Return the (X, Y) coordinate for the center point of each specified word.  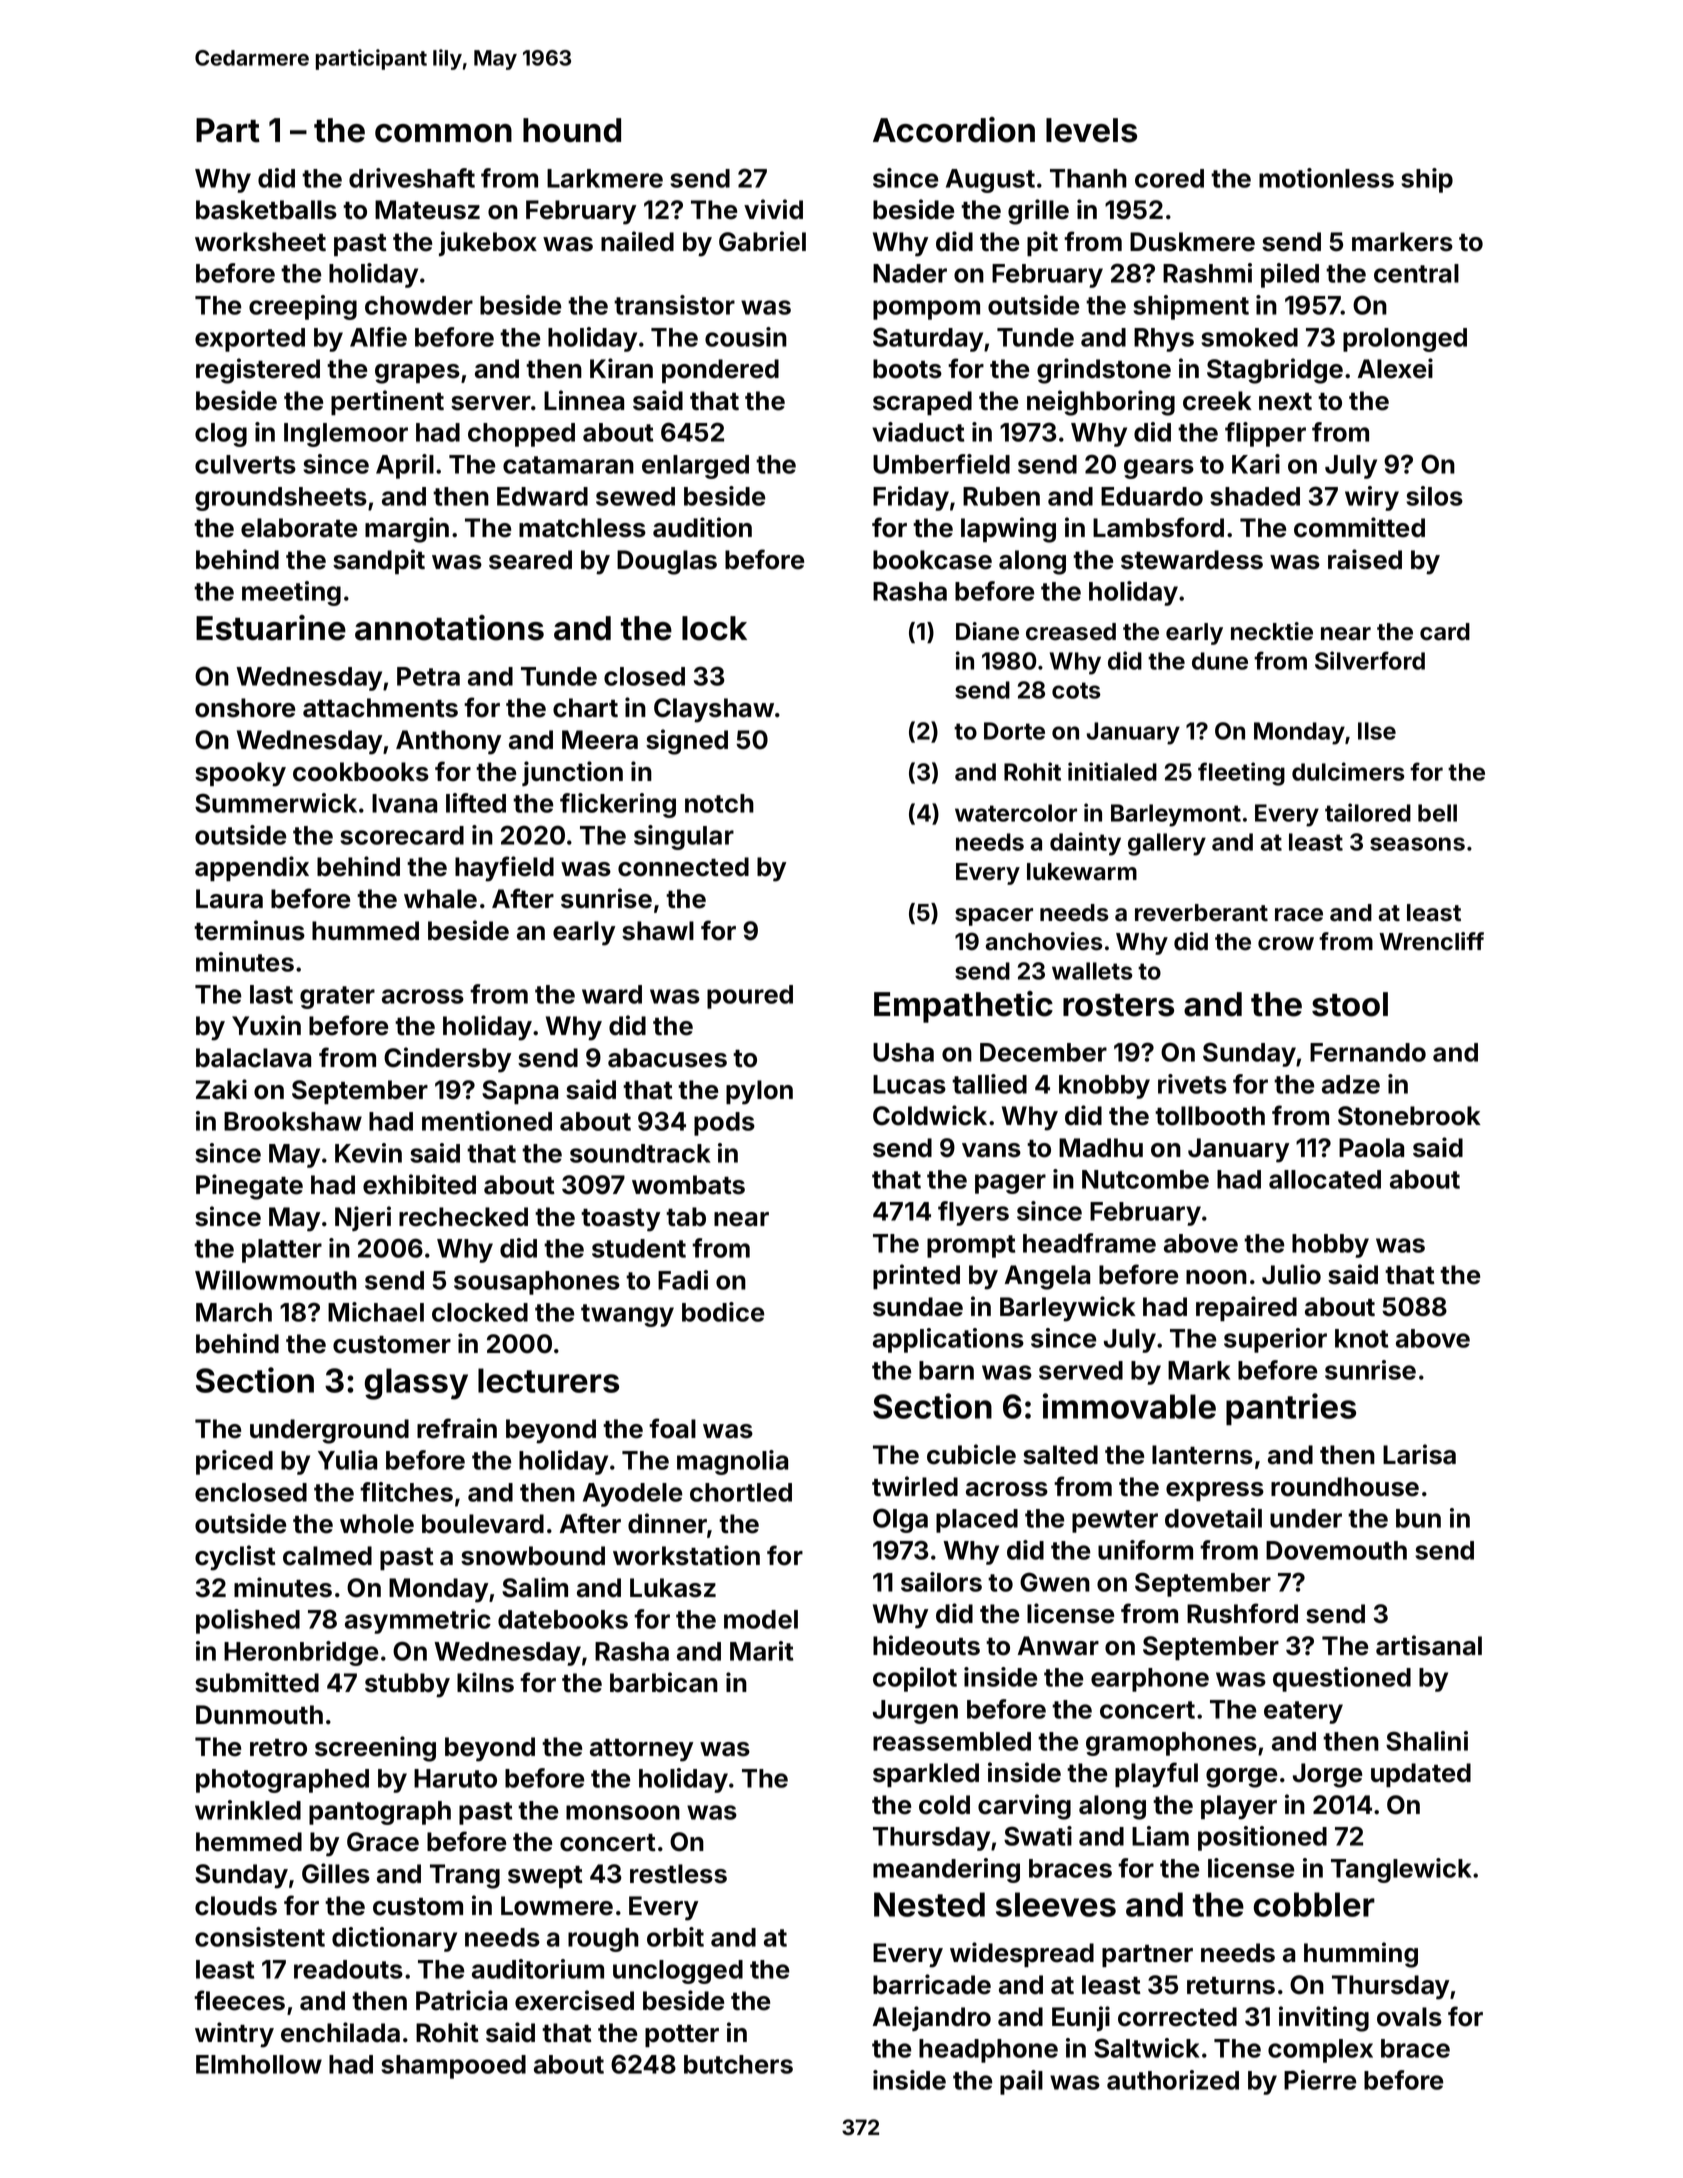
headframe (1089, 1243)
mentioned (487, 1121)
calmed (327, 1556)
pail (1021, 2082)
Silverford (1370, 660)
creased (1071, 632)
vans (991, 1150)
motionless (1326, 178)
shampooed (453, 2067)
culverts (245, 464)
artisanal (1429, 1645)
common (443, 133)
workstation (686, 1555)
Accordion (954, 130)
